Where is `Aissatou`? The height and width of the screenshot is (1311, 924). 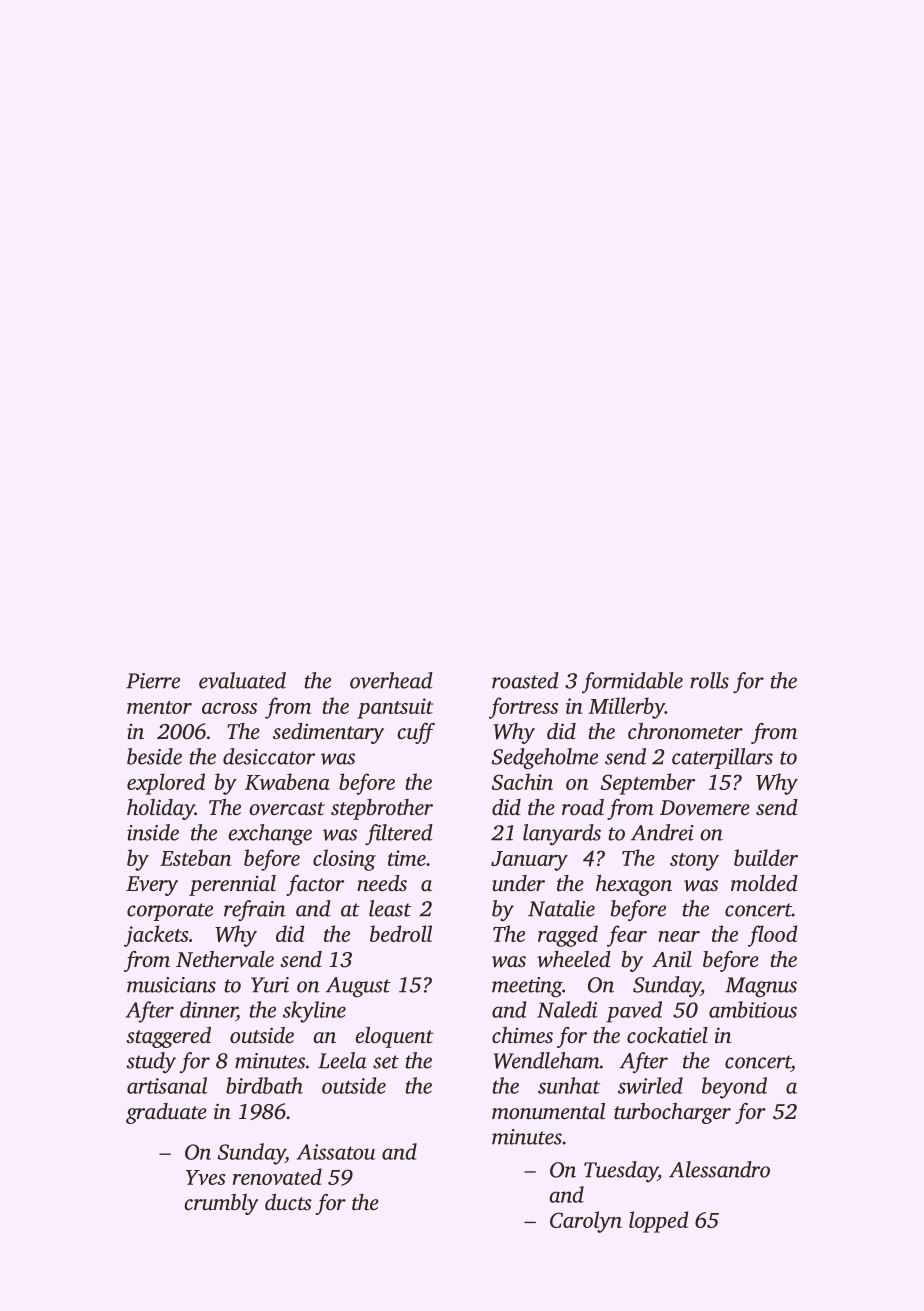 Aissatou is located at coordinates (336, 1152).
